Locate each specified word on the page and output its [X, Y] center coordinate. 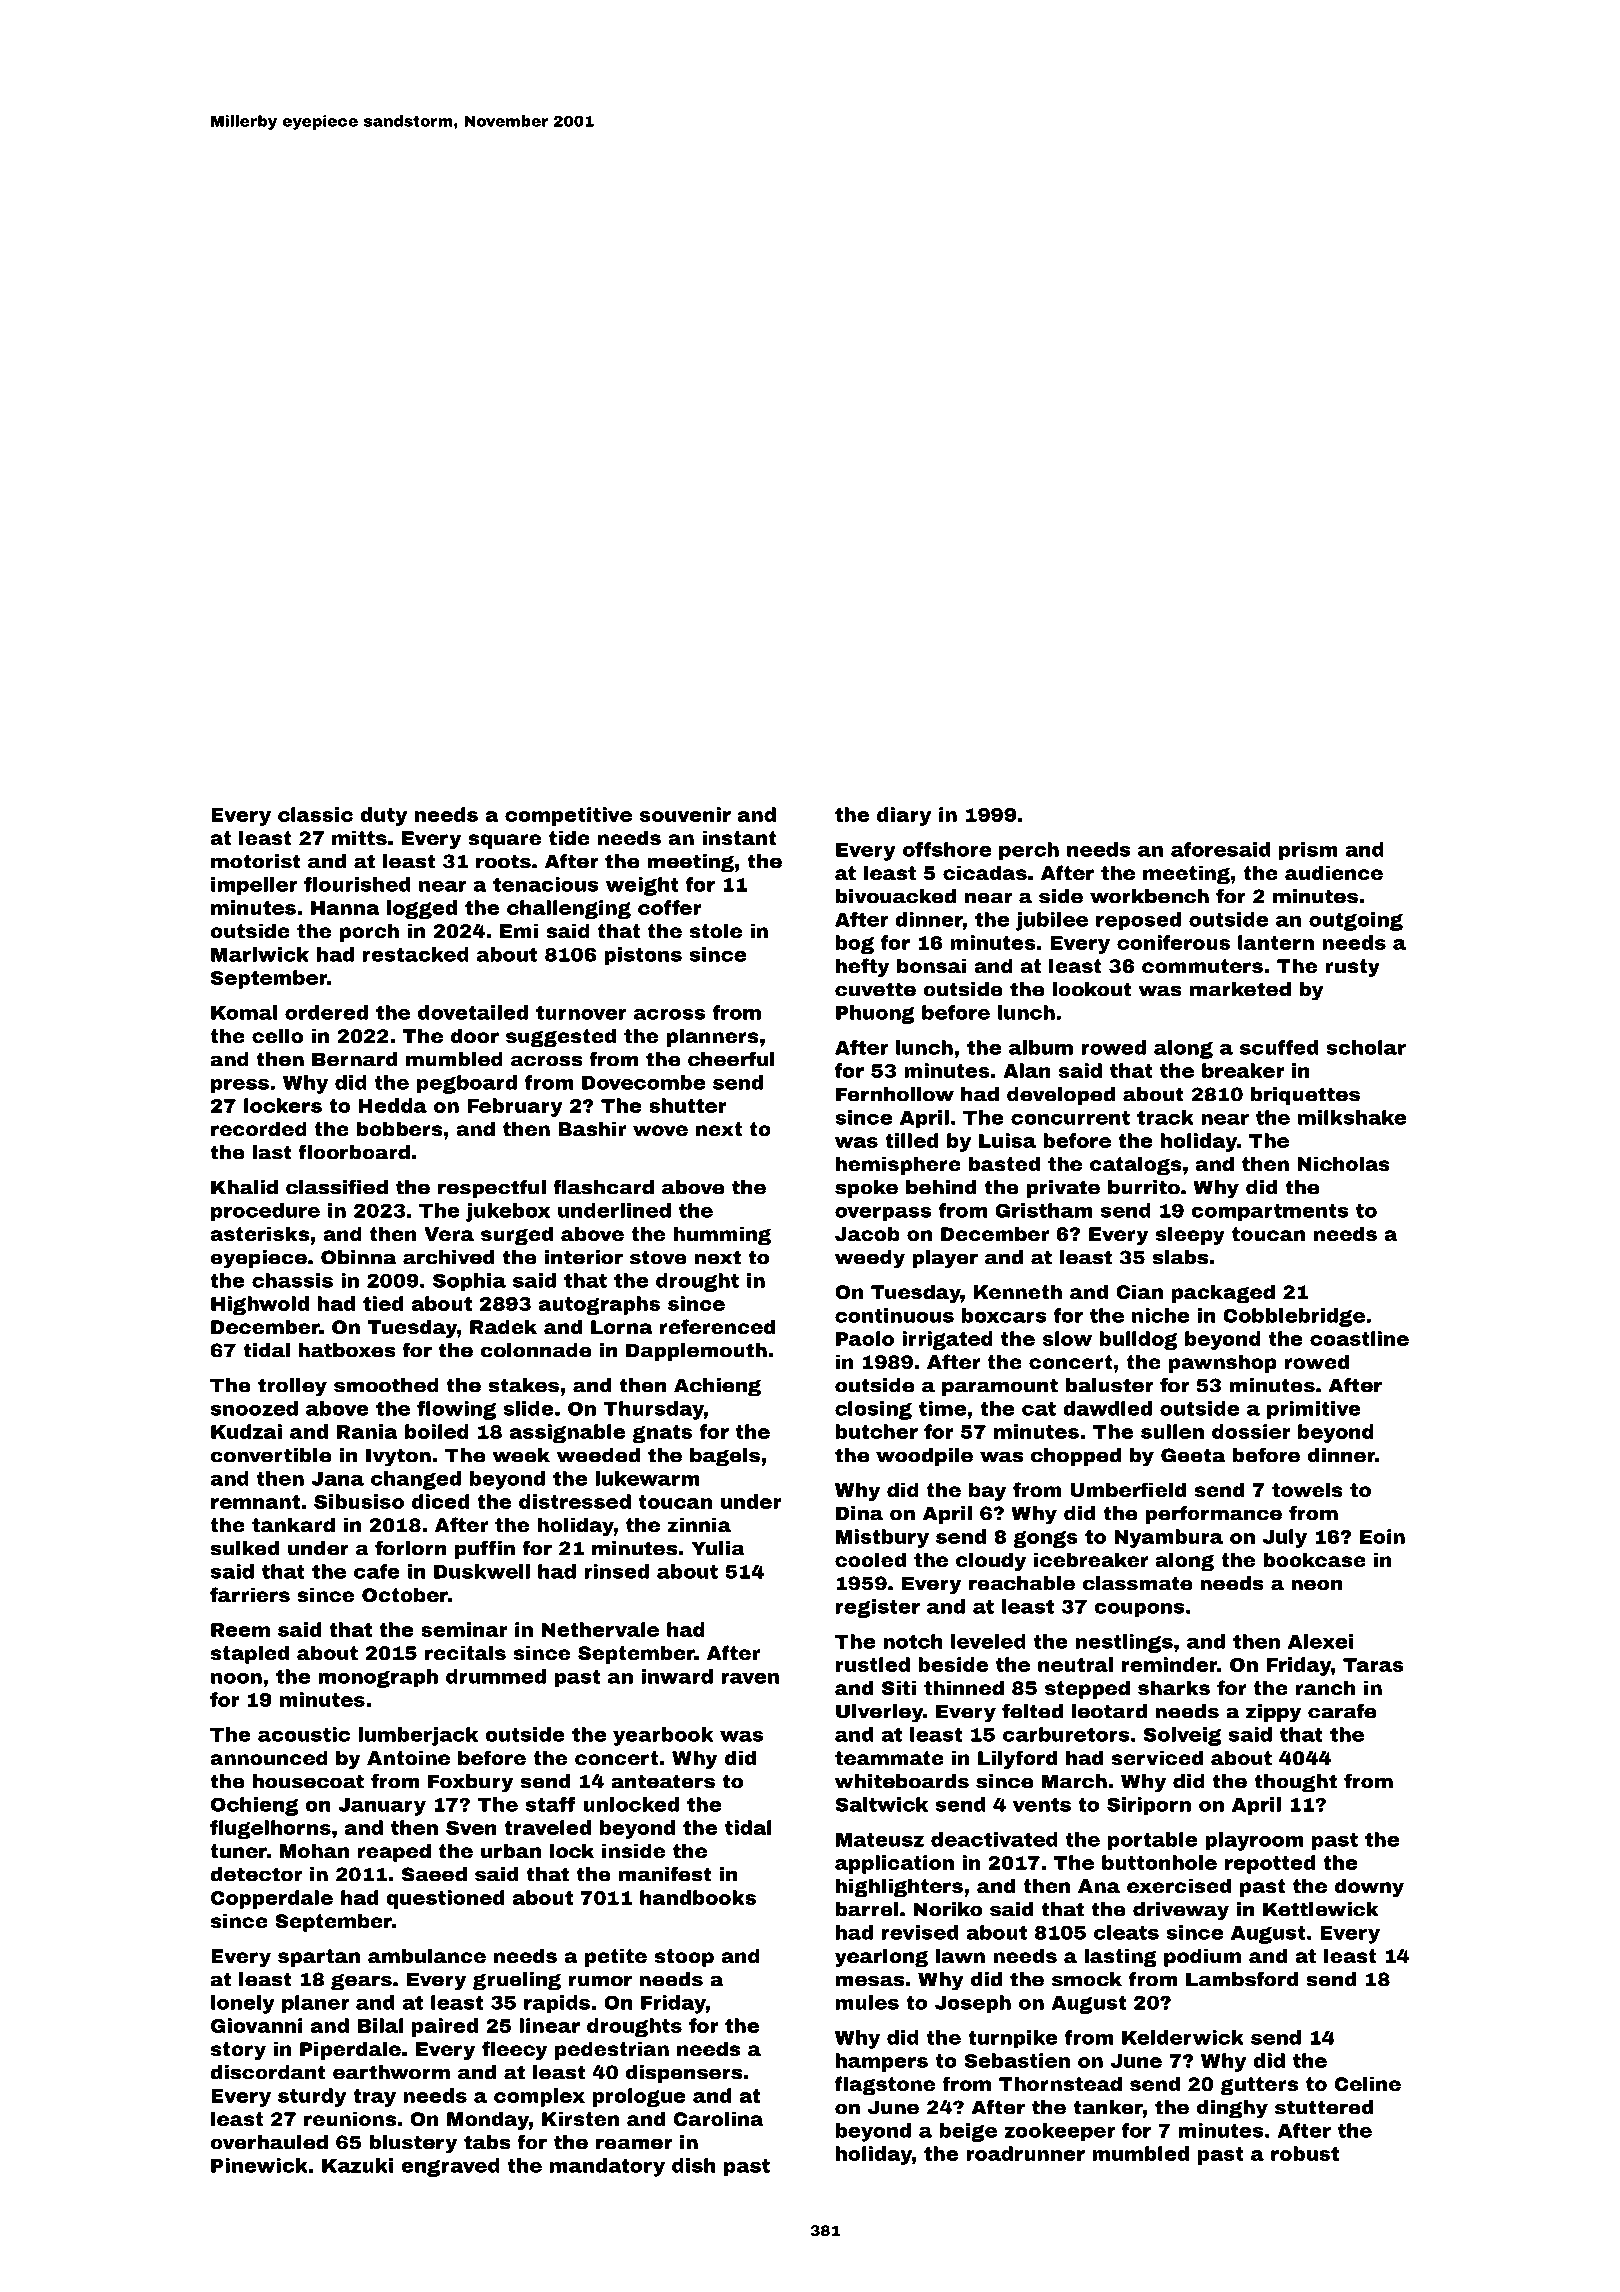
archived [448, 1257]
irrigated [947, 1340]
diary [904, 816]
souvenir [685, 814]
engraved [450, 2167]
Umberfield [1128, 1489]
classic [315, 814]
